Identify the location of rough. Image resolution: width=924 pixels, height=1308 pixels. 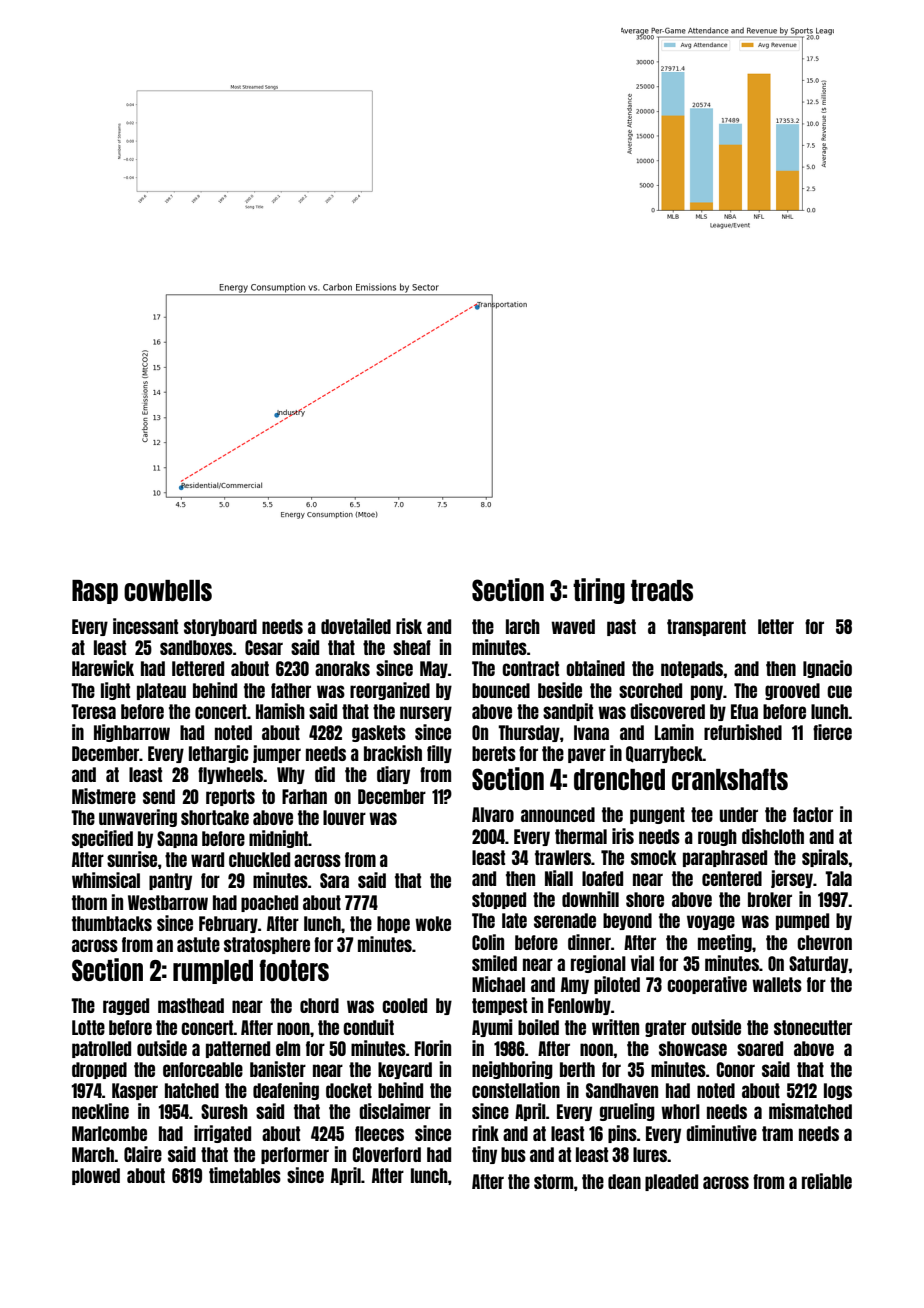
(717, 837).
